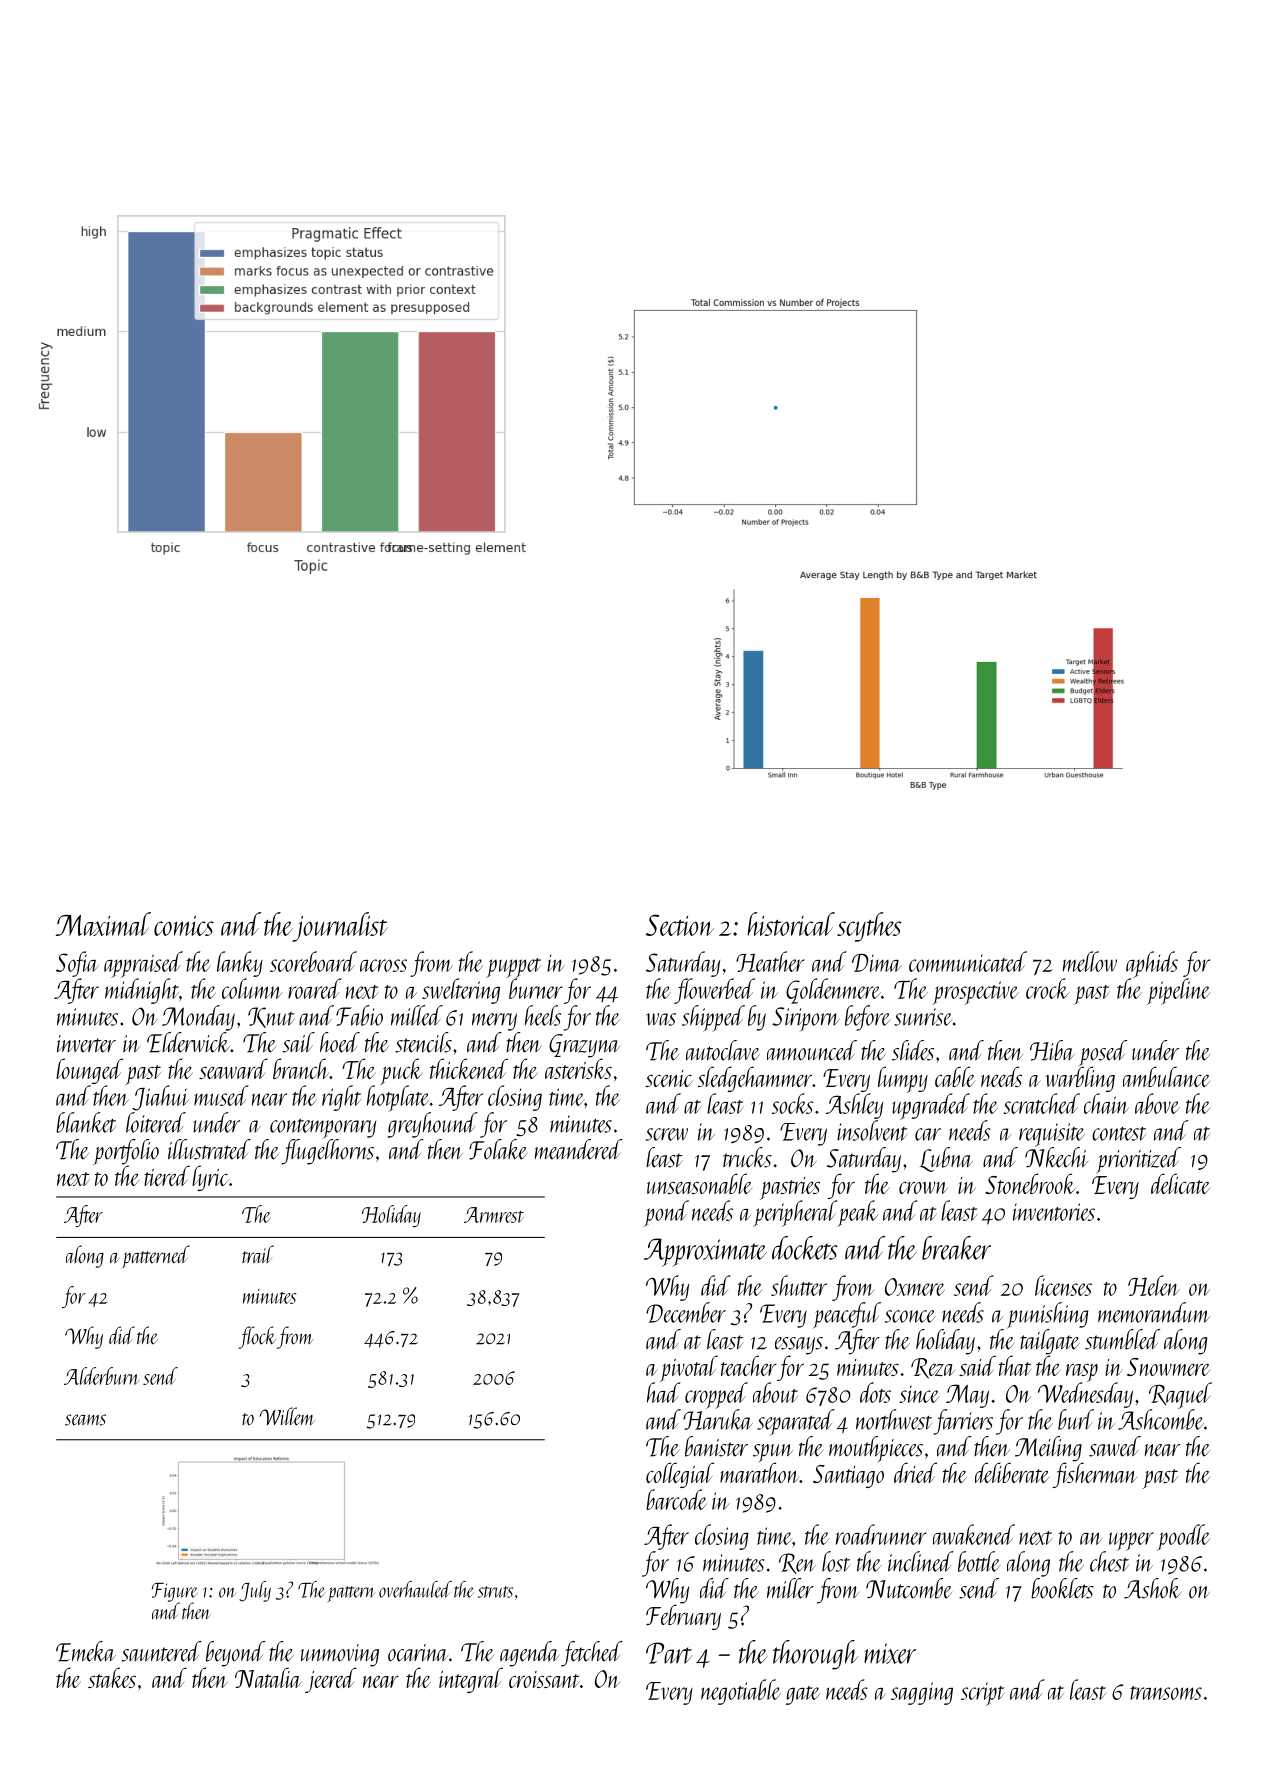  I want to click on integral, so click(471, 1680).
